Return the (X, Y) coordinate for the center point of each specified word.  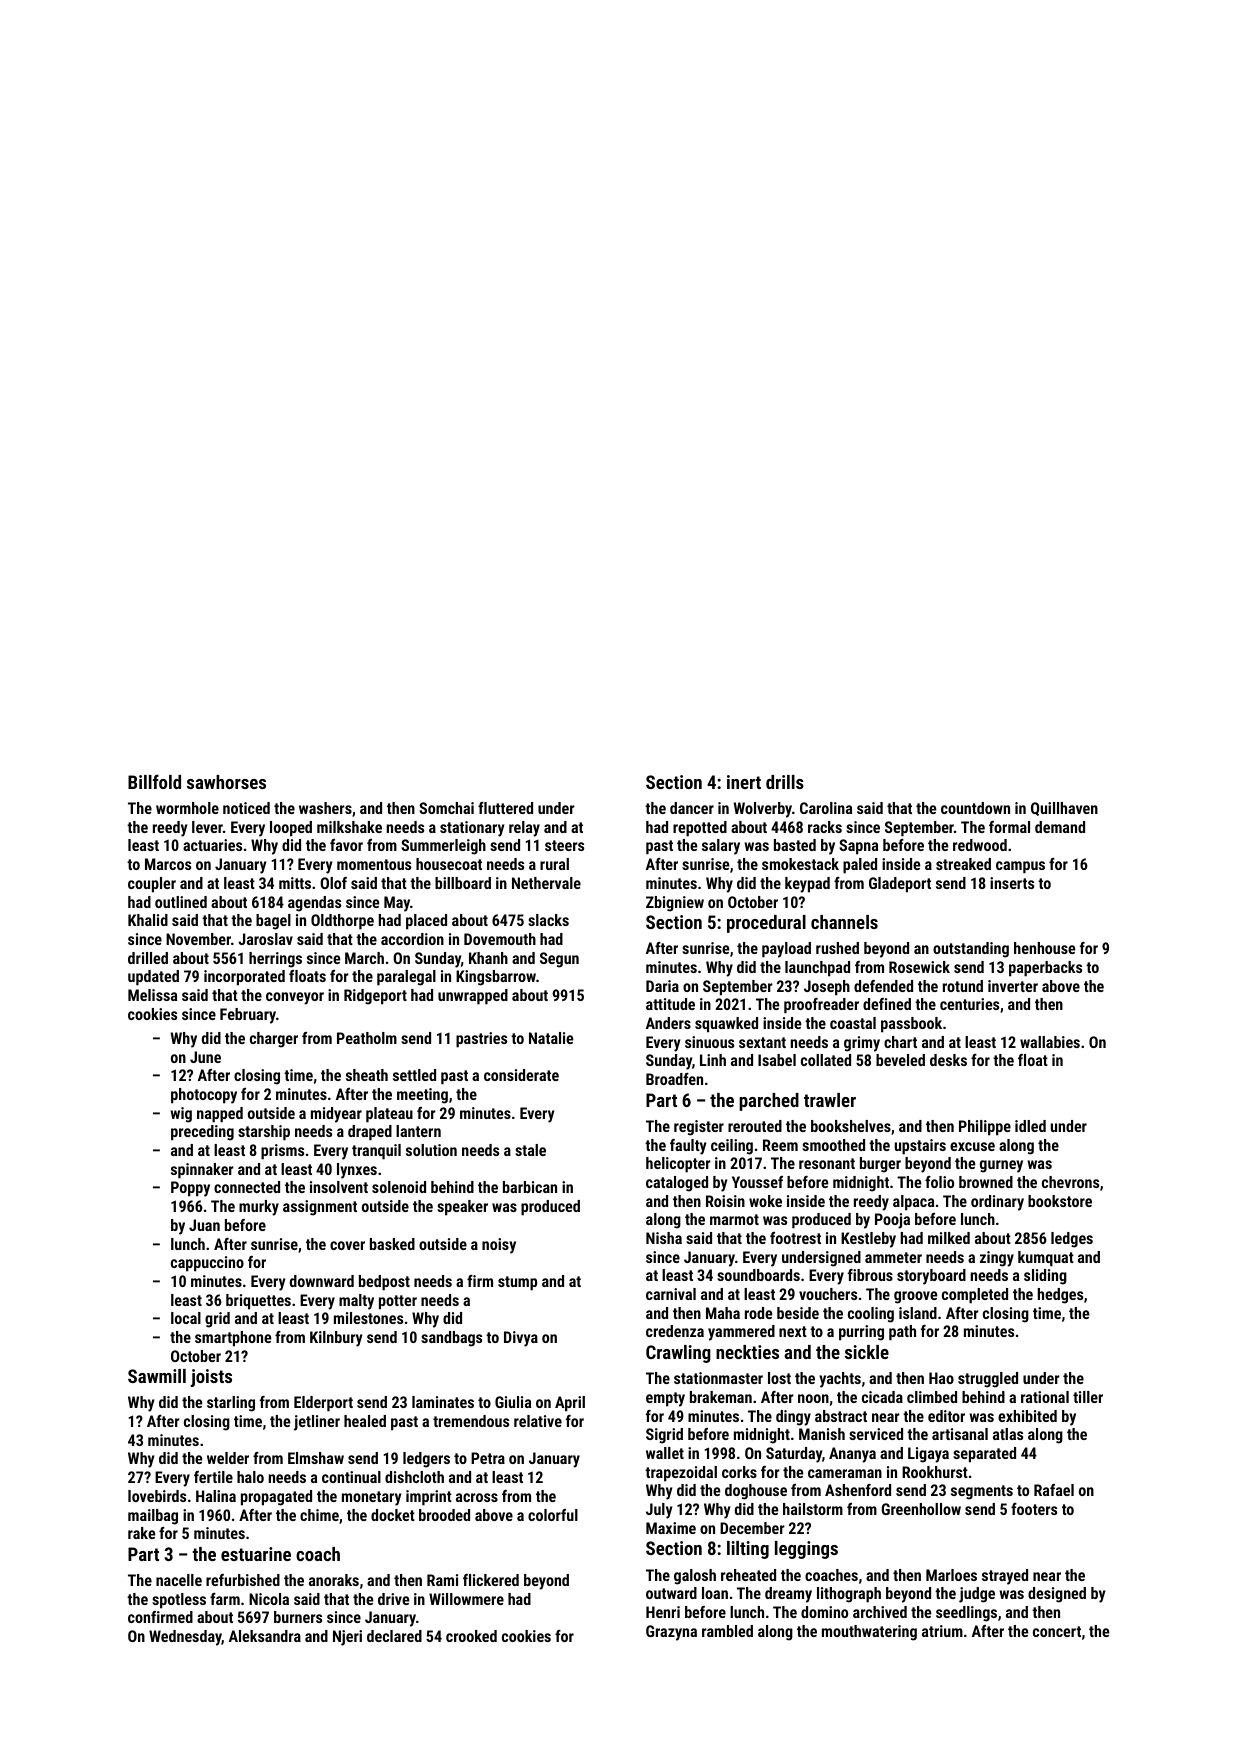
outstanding (971, 950)
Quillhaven (1064, 809)
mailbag (153, 1517)
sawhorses (226, 782)
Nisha (664, 1238)
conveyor (295, 998)
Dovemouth (500, 939)
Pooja (892, 1221)
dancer (692, 808)
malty (356, 1302)
